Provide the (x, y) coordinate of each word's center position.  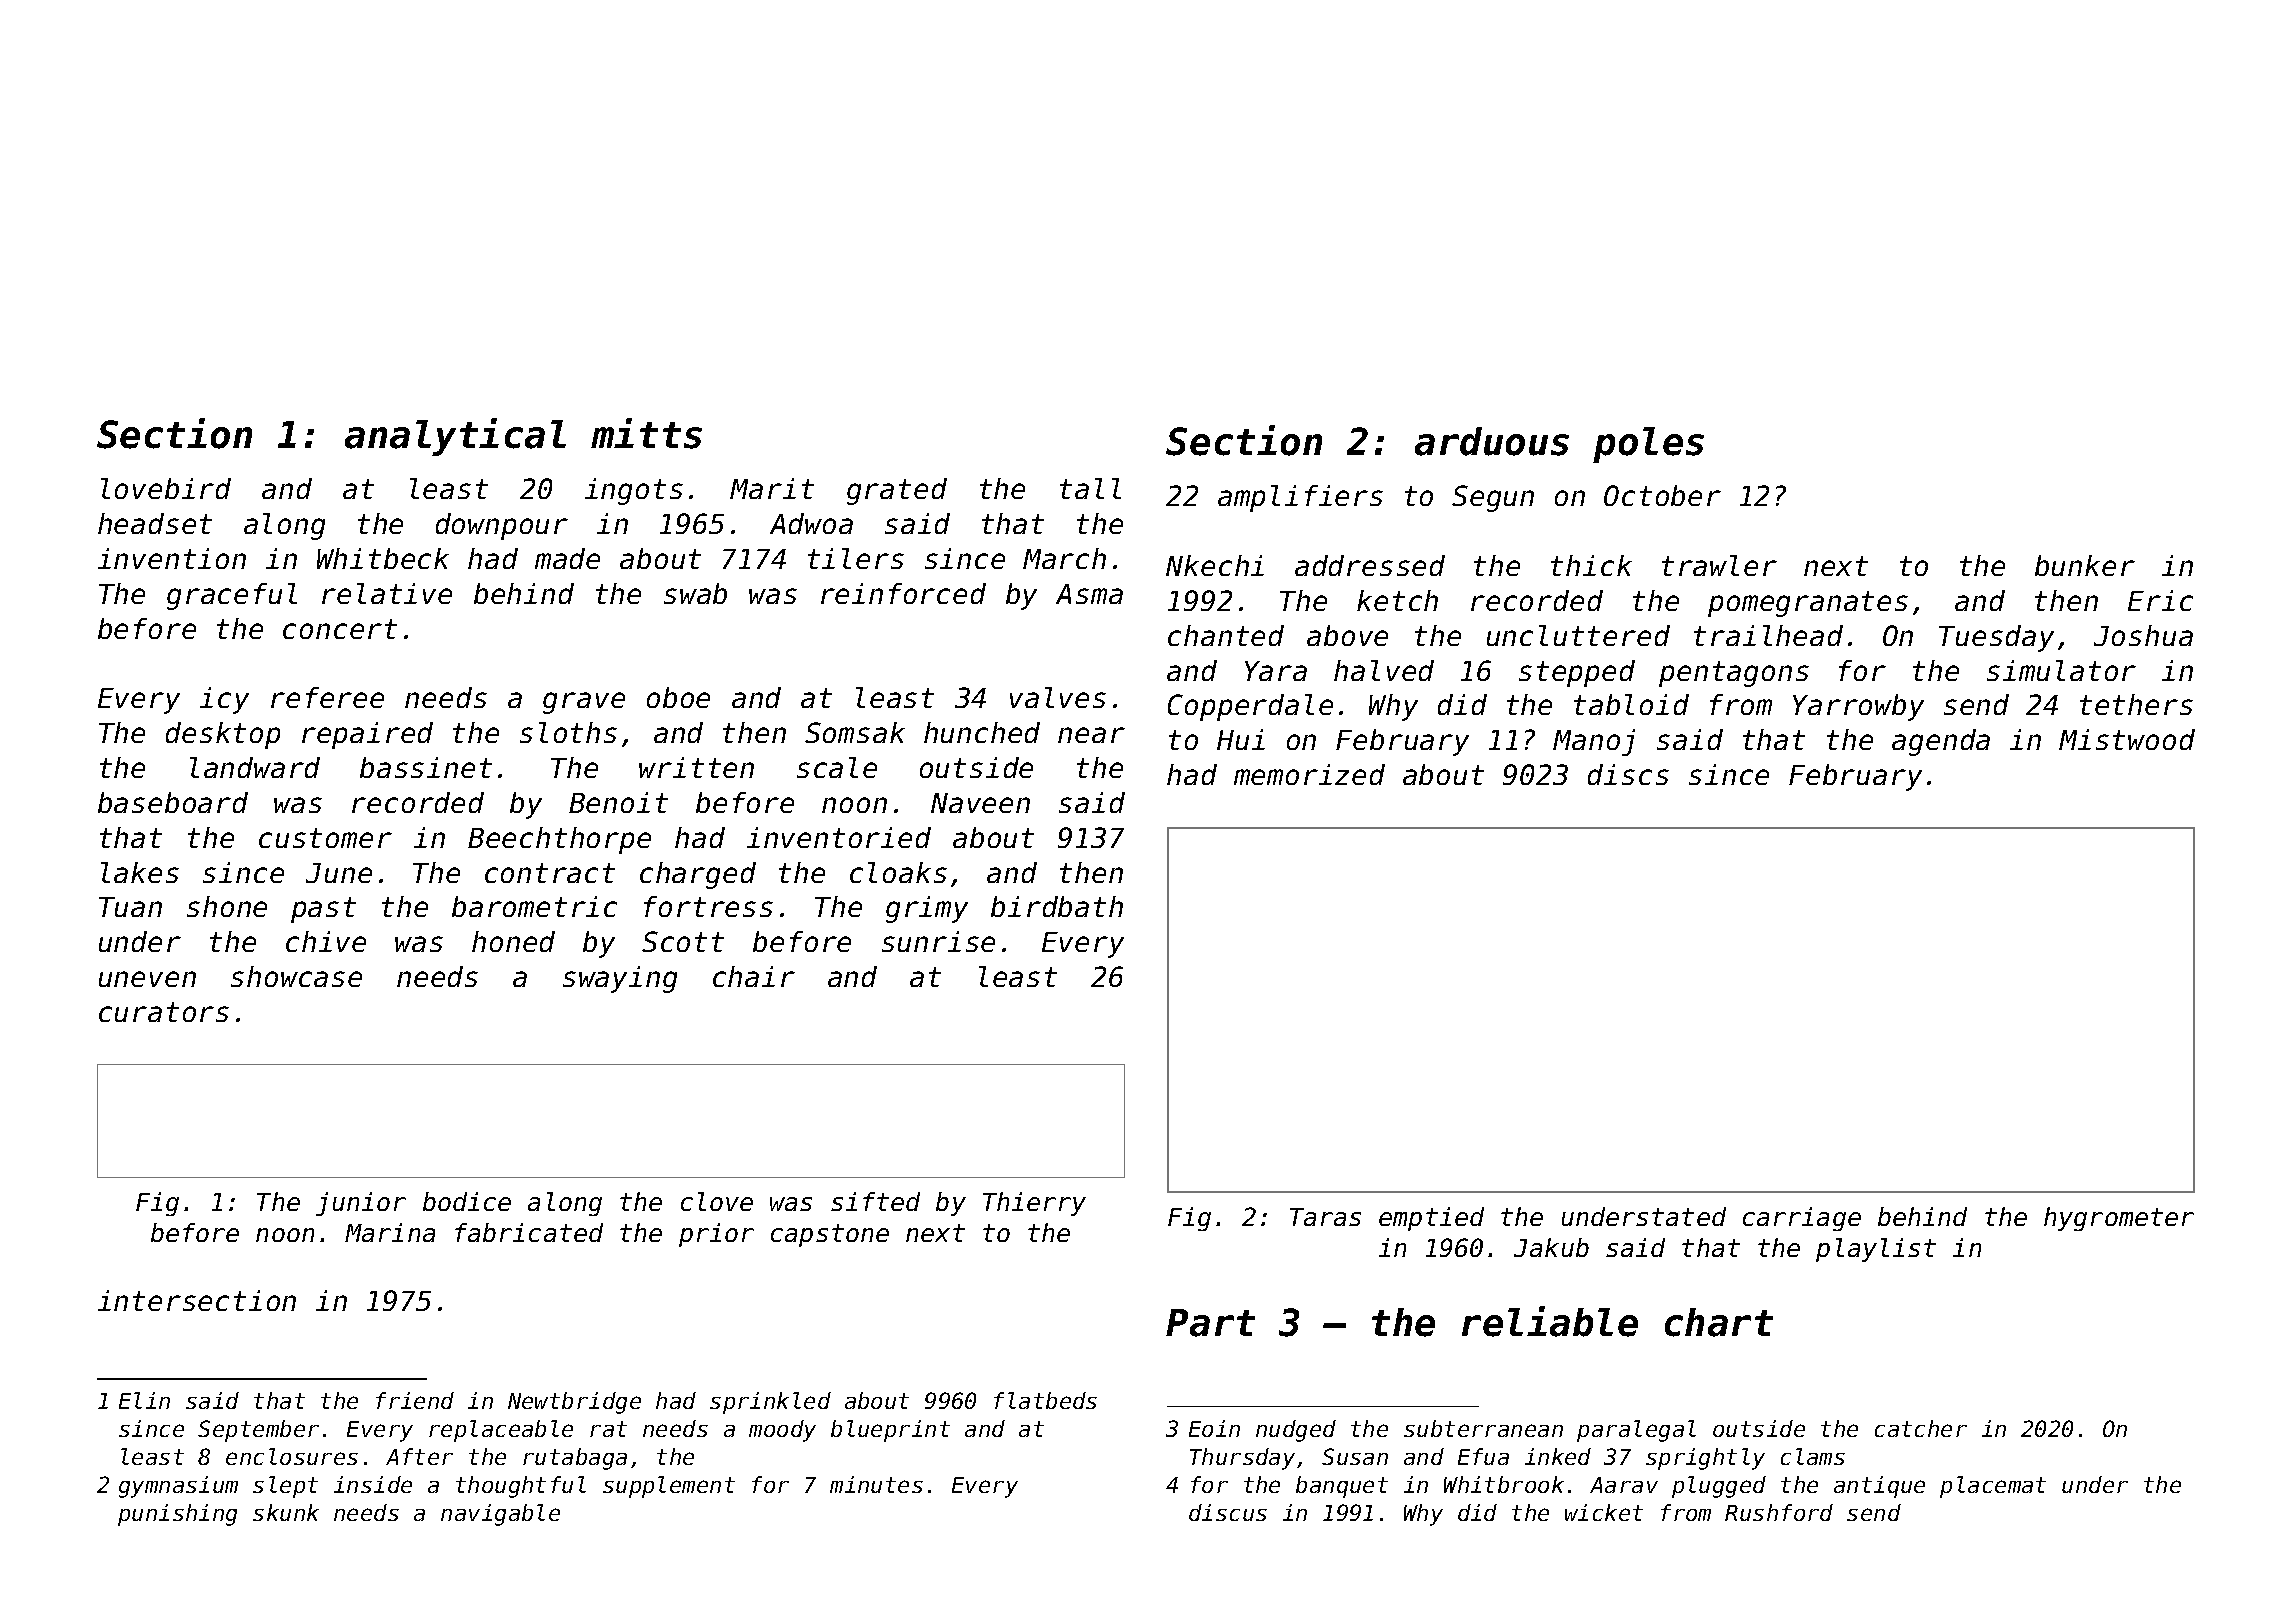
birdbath (1057, 906)
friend (415, 1400)
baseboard (173, 802)
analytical (455, 437)
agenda (1941, 742)
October (1662, 495)
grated (897, 491)
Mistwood (2127, 739)
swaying (620, 979)
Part (1210, 1323)
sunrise (938, 941)
